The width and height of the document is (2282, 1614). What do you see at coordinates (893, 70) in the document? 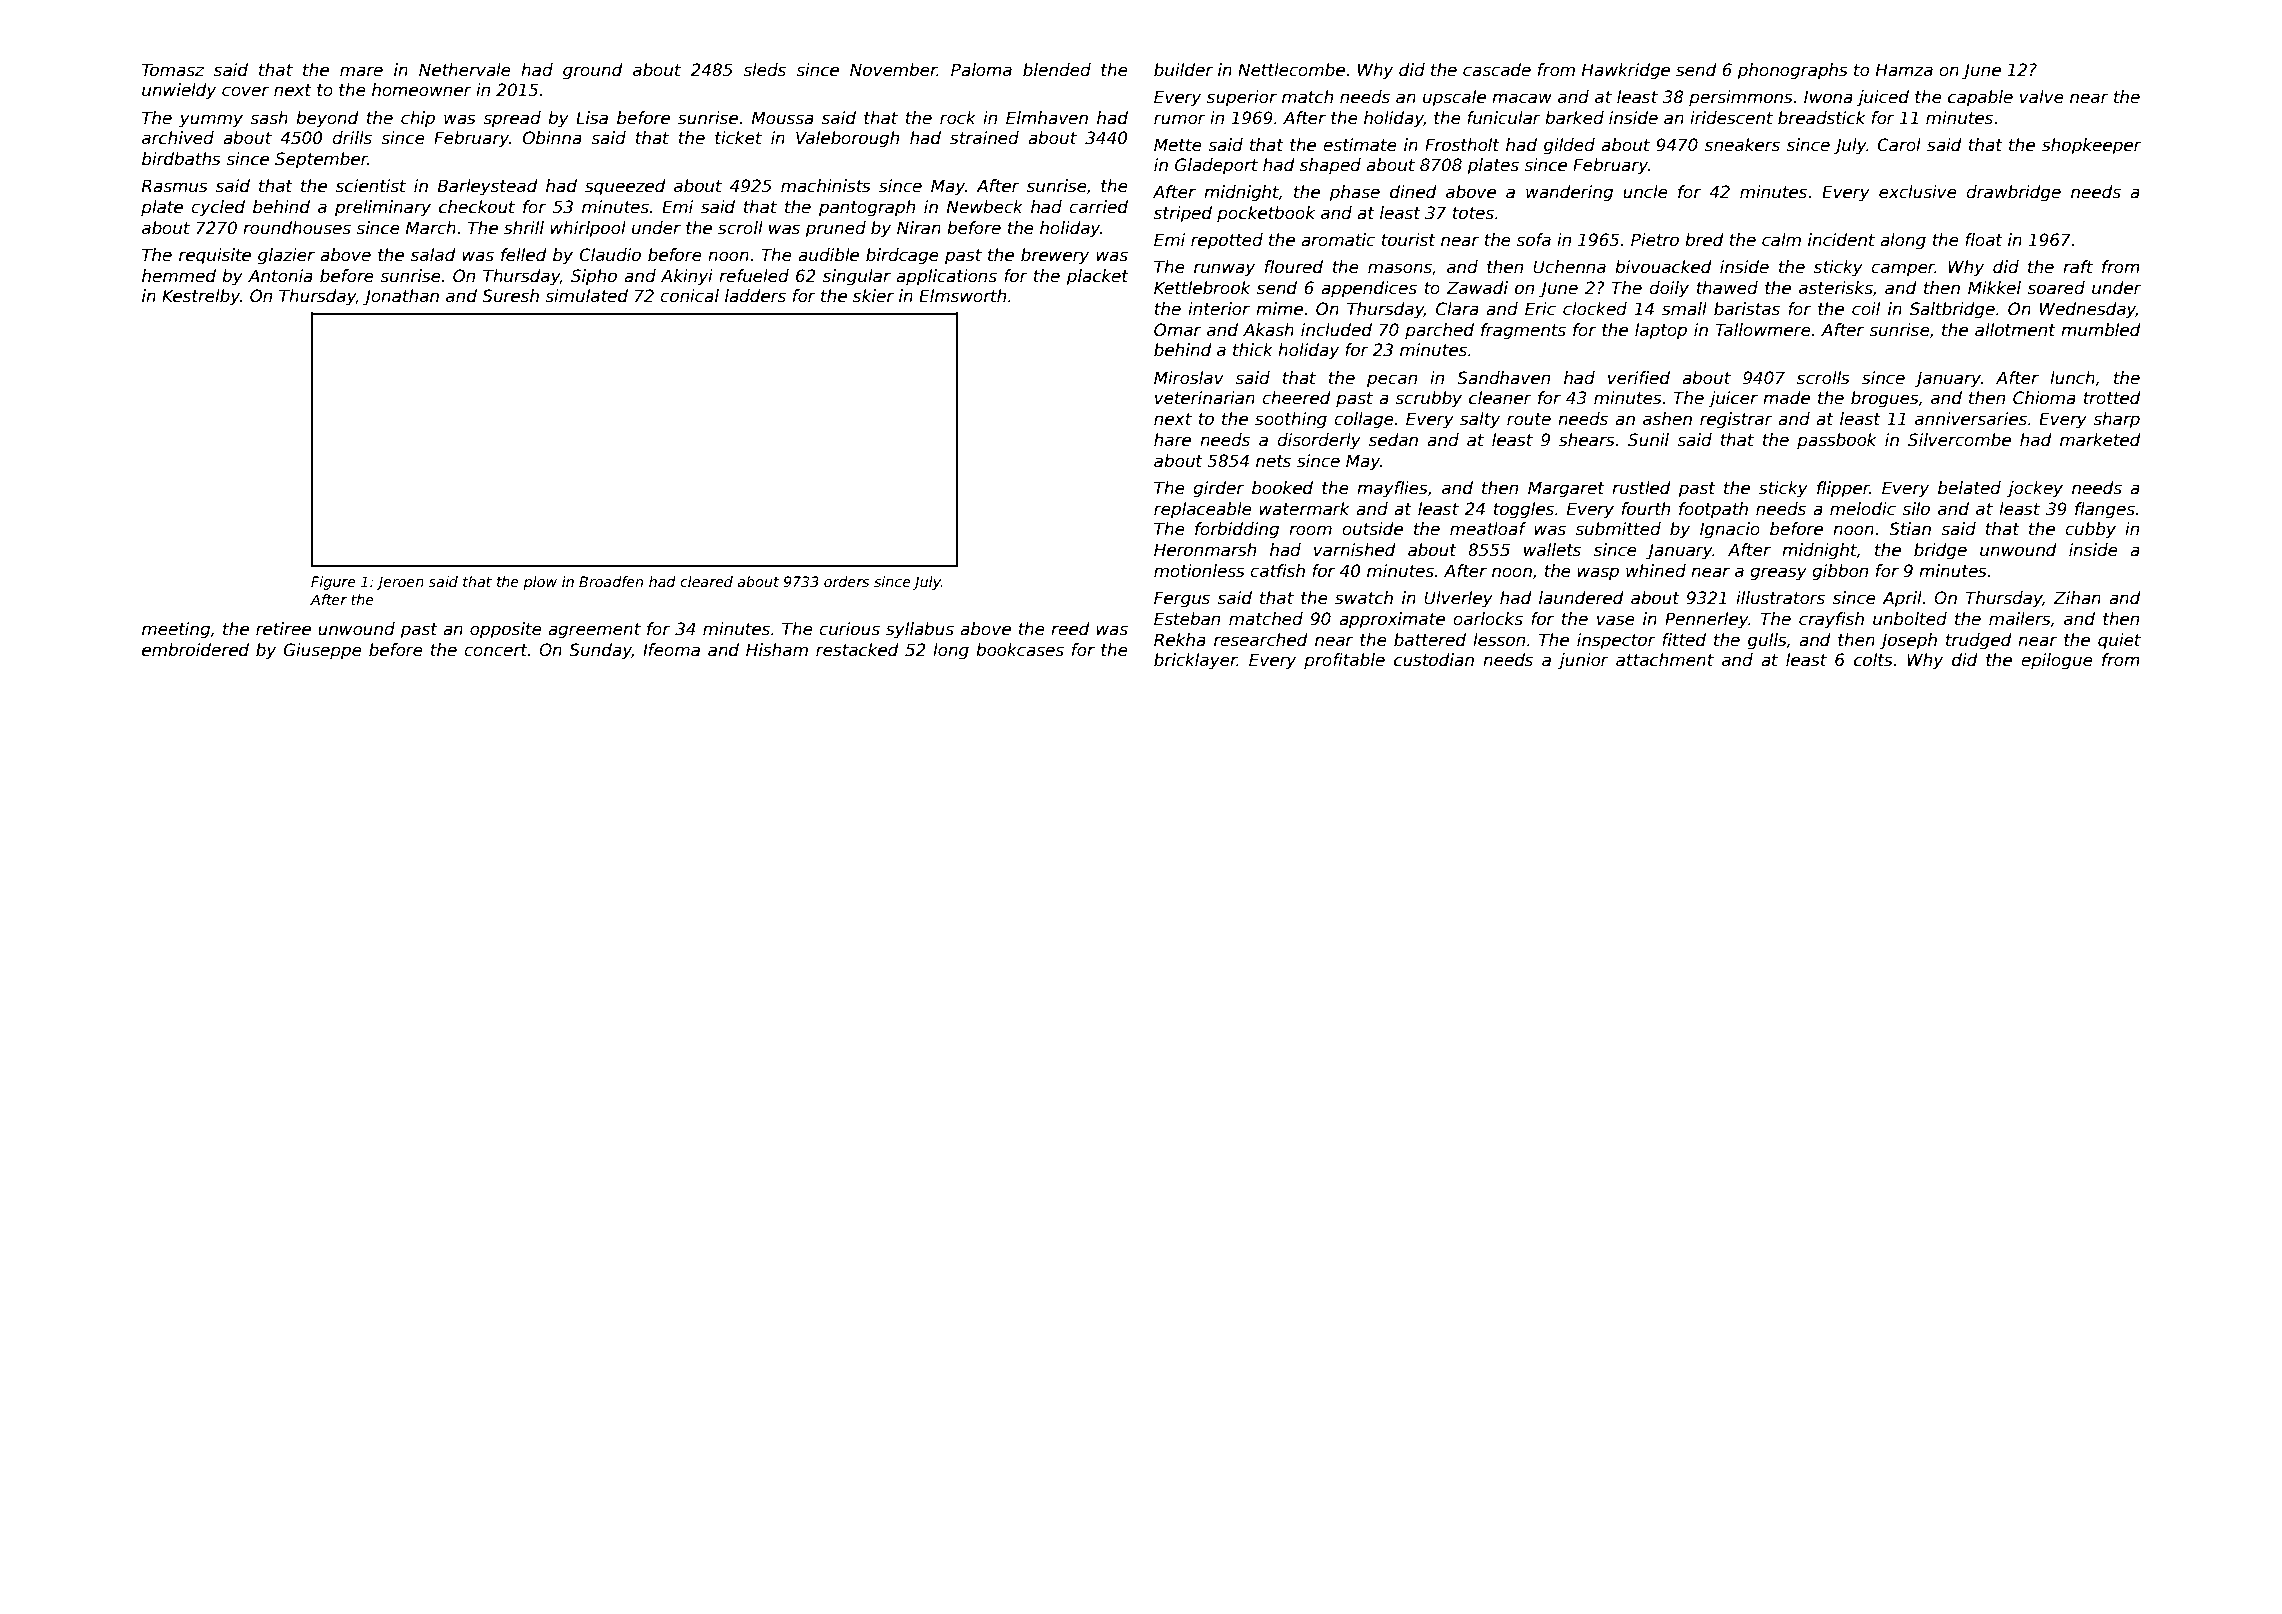
I see `November` at bounding box center [893, 70].
